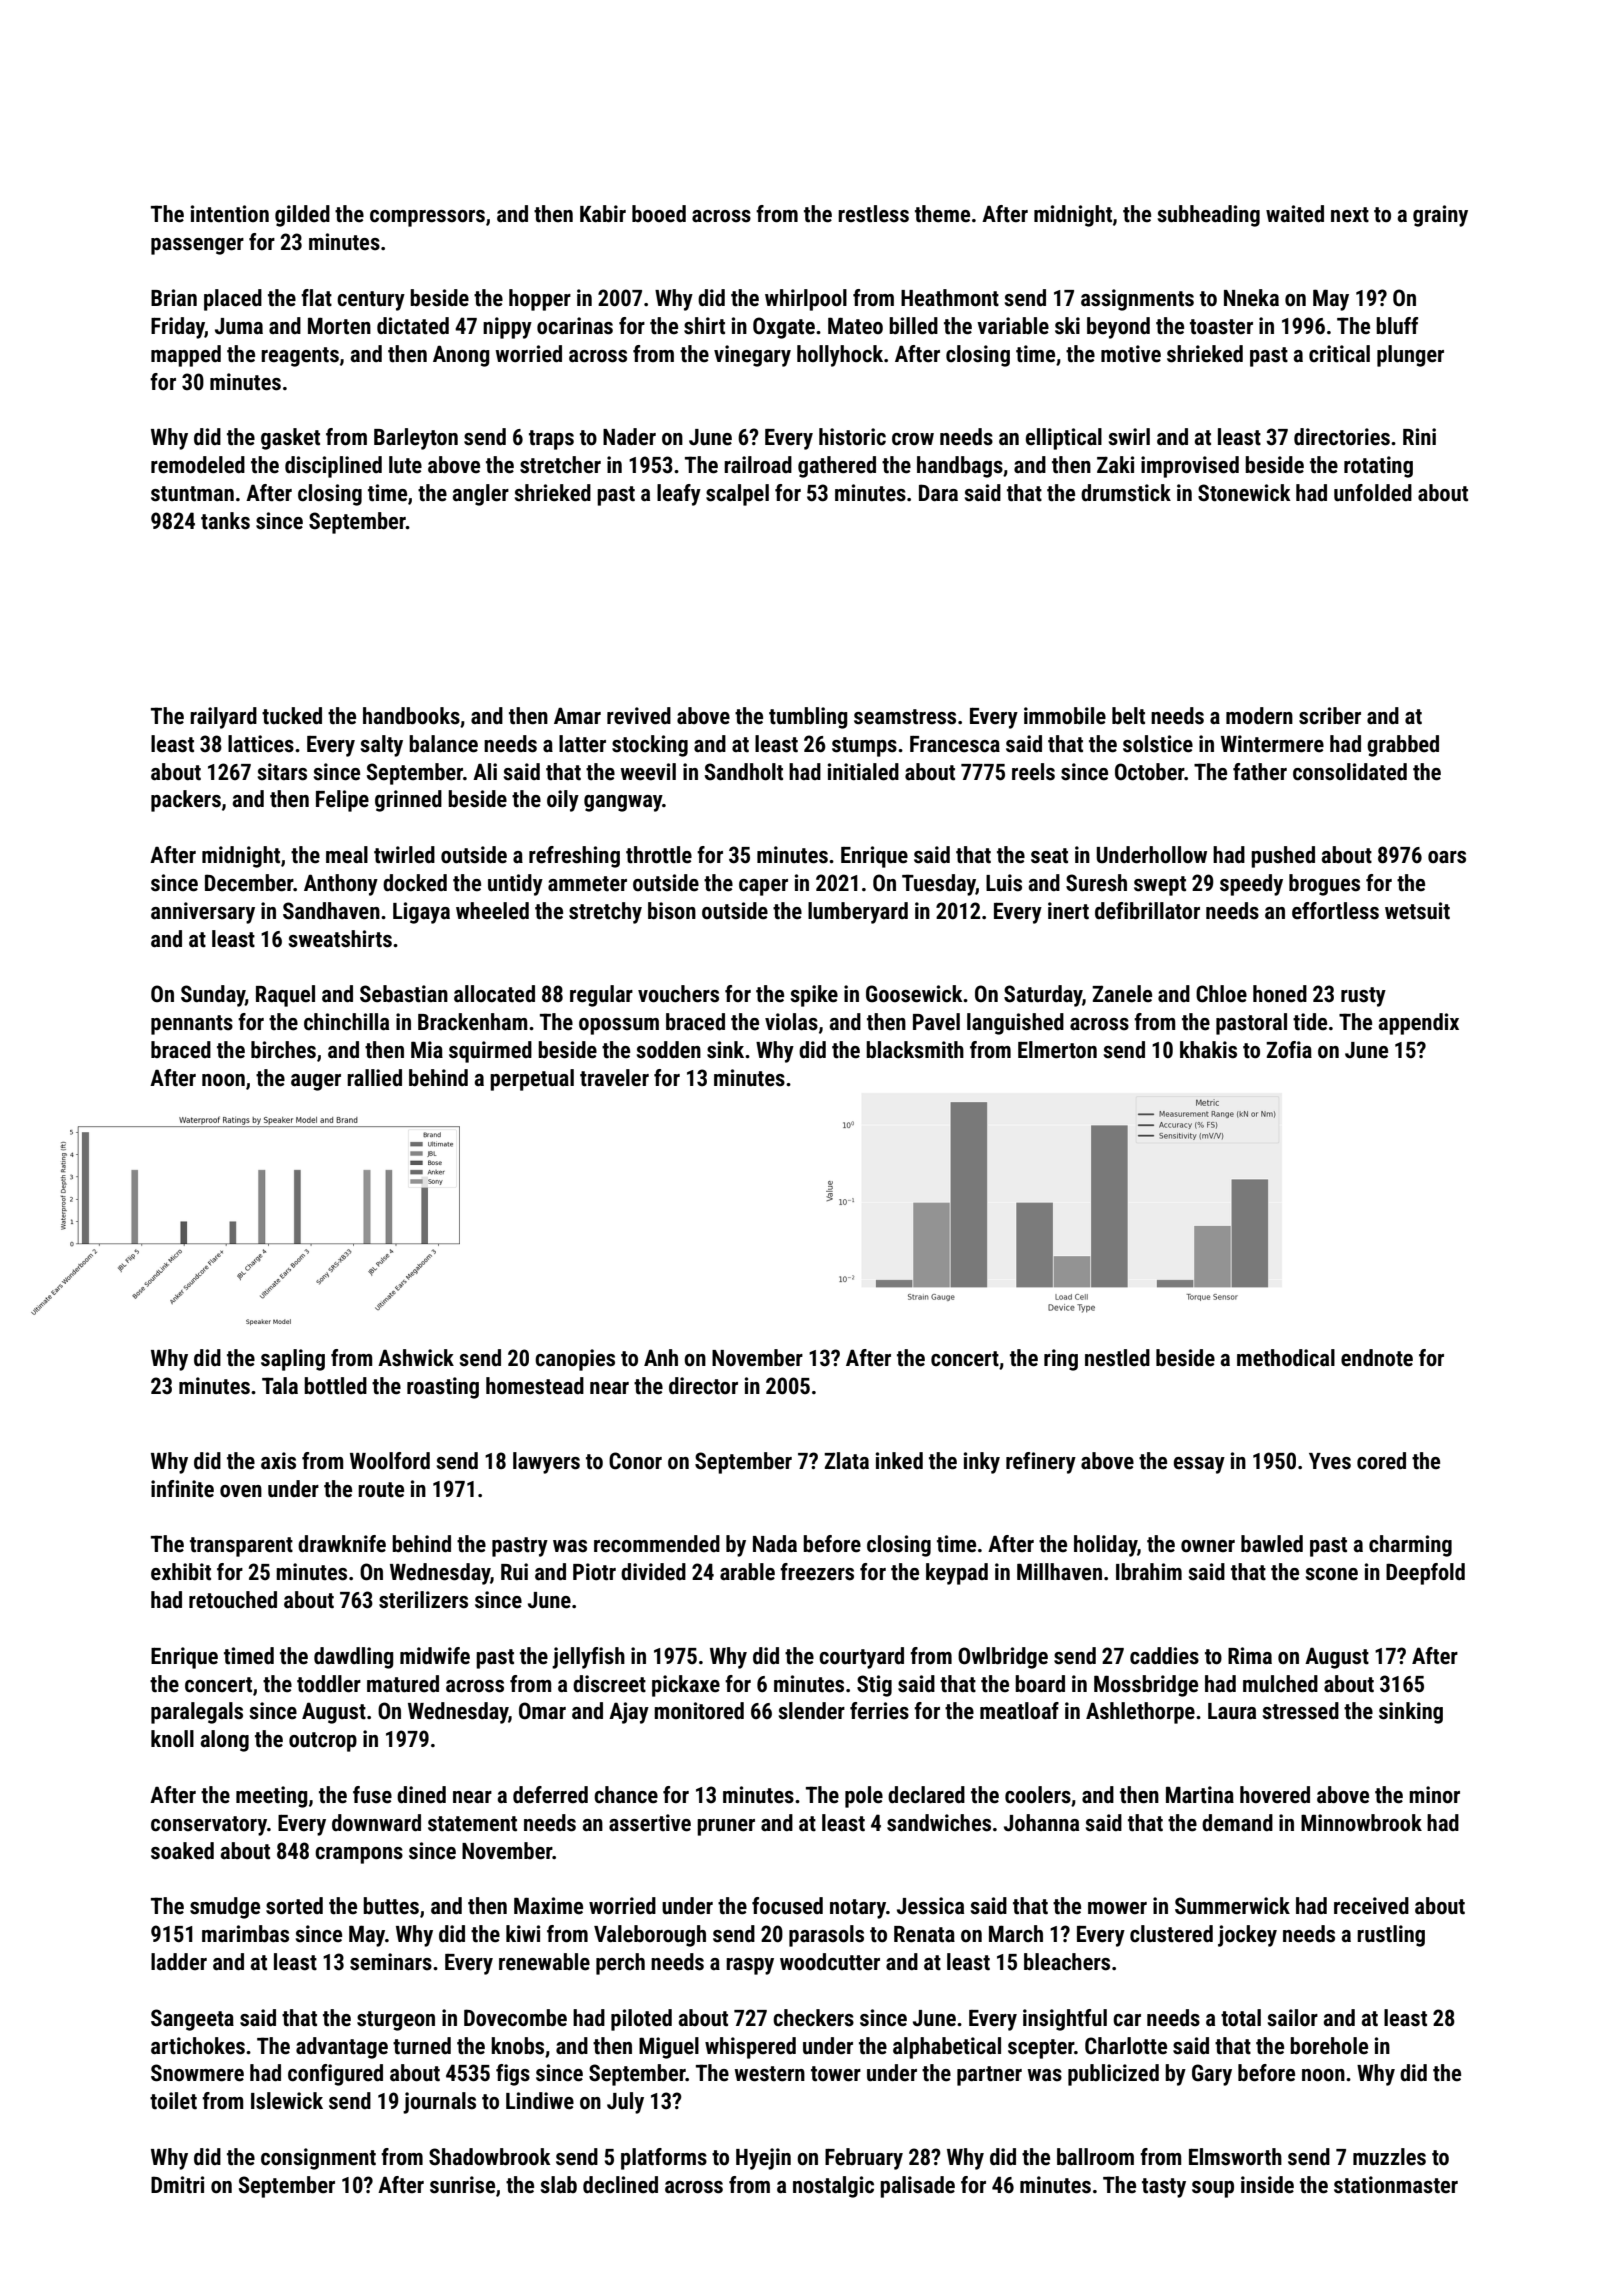  What do you see at coordinates (174, 298) in the page?
I see `Brian` at bounding box center [174, 298].
